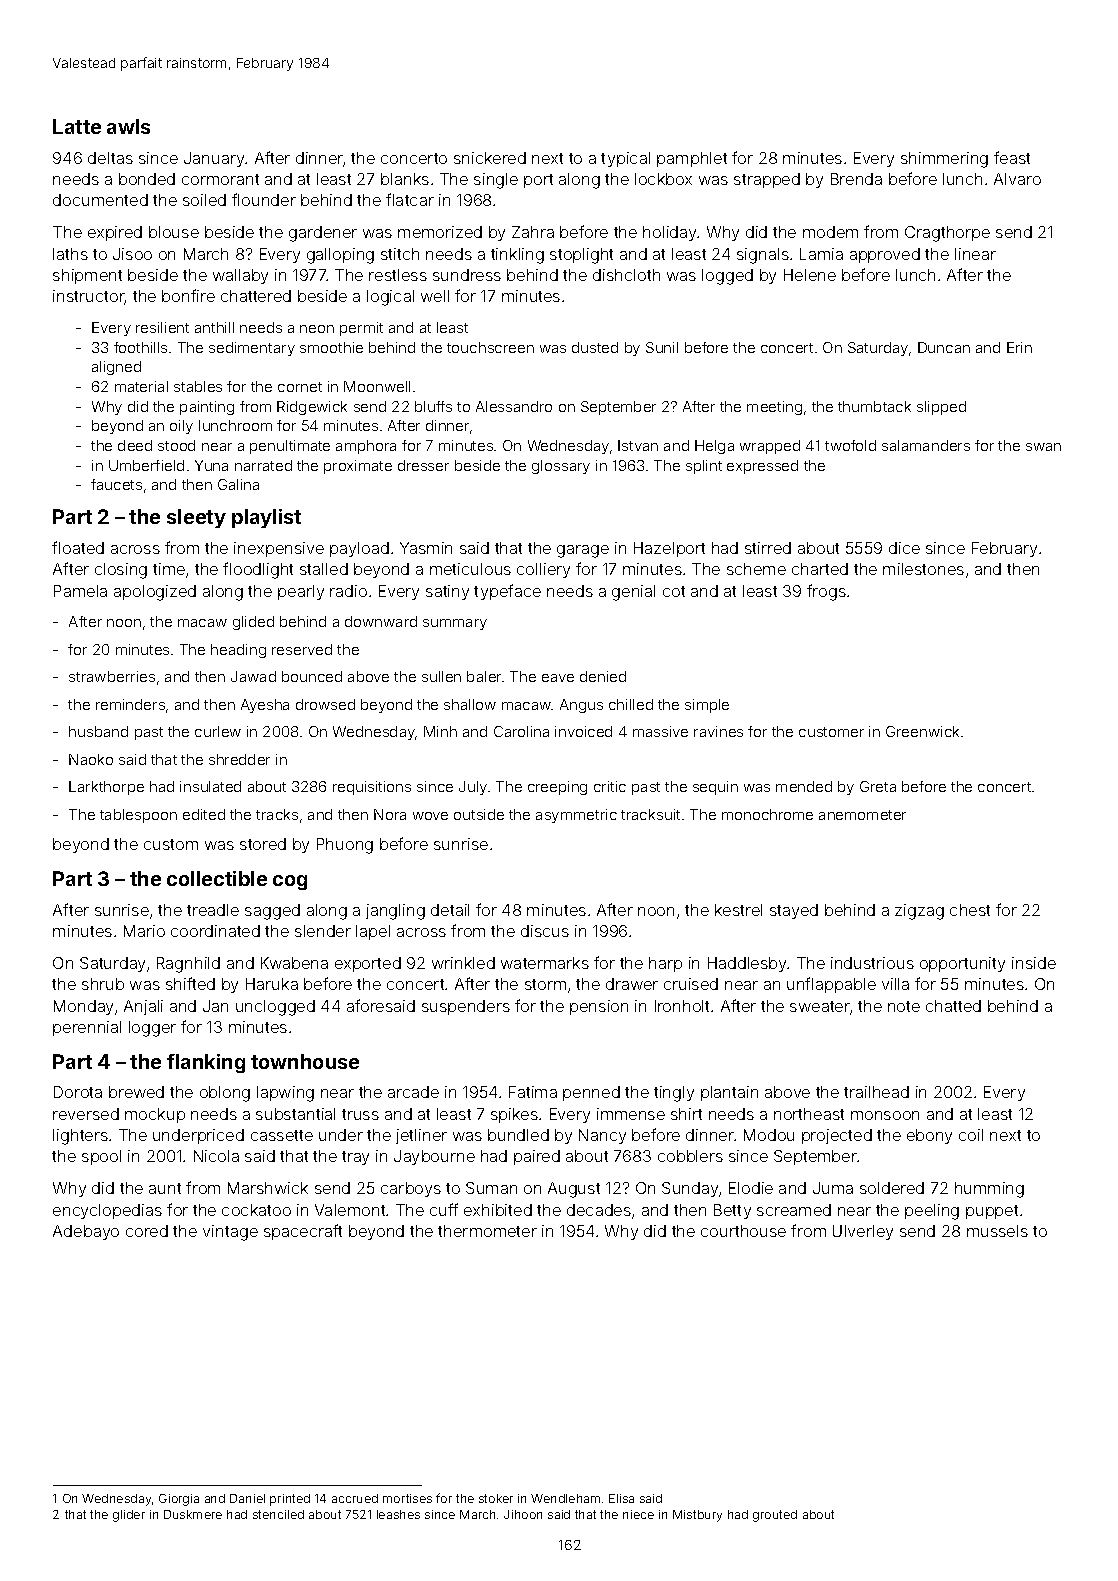  What do you see at coordinates (576, 816) in the image?
I see `asymmetric` at bounding box center [576, 816].
